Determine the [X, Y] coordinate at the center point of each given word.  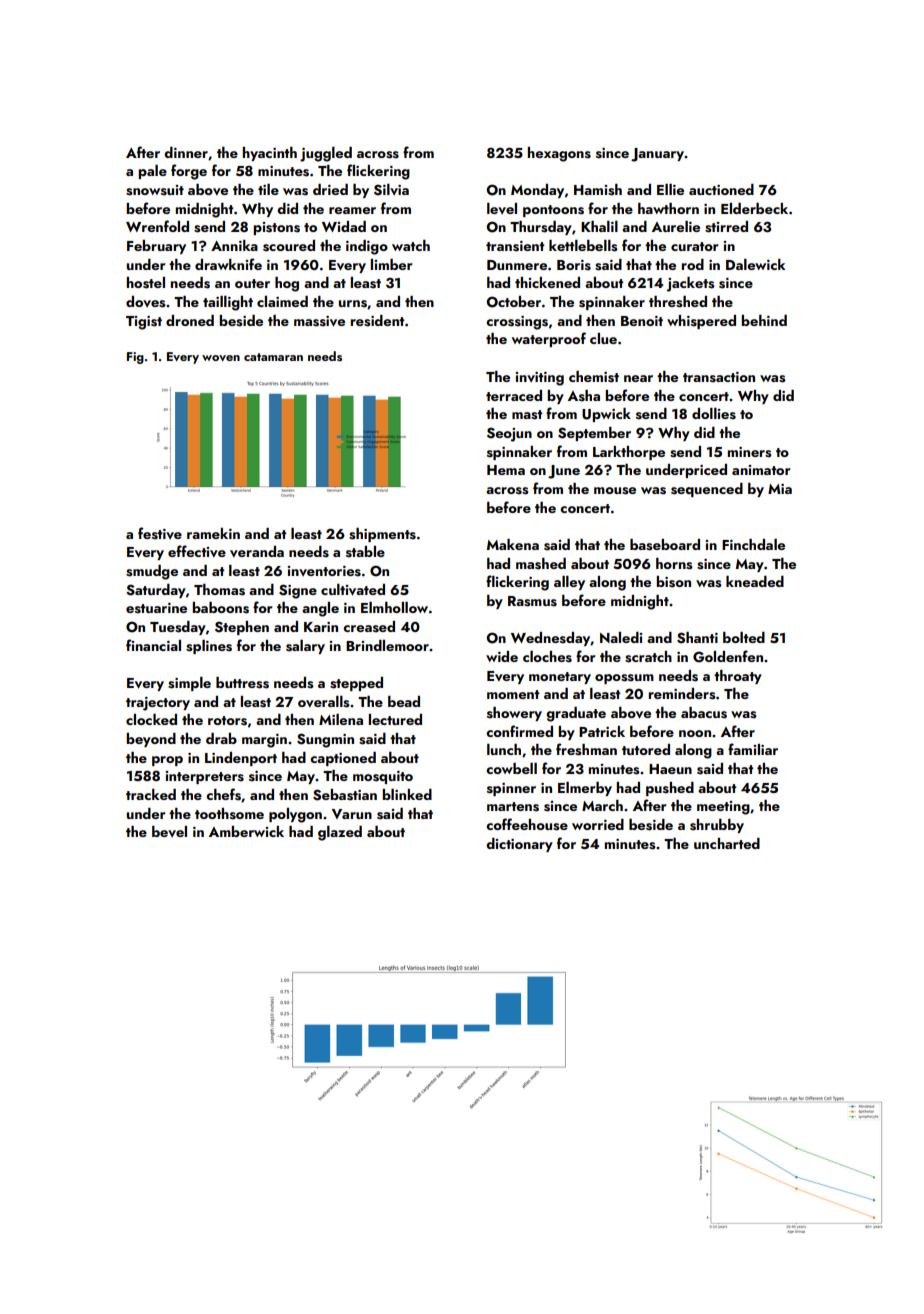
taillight [228, 303]
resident [378, 321]
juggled [326, 154]
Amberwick [246, 831]
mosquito [383, 777]
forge [189, 172]
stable [365, 552]
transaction [719, 377]
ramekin [213, 533]
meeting [723, 808]
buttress [242, 683]
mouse [615, 491]
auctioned [721, 189]
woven [221, 358]
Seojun [509, 434]
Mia [780, 489]
